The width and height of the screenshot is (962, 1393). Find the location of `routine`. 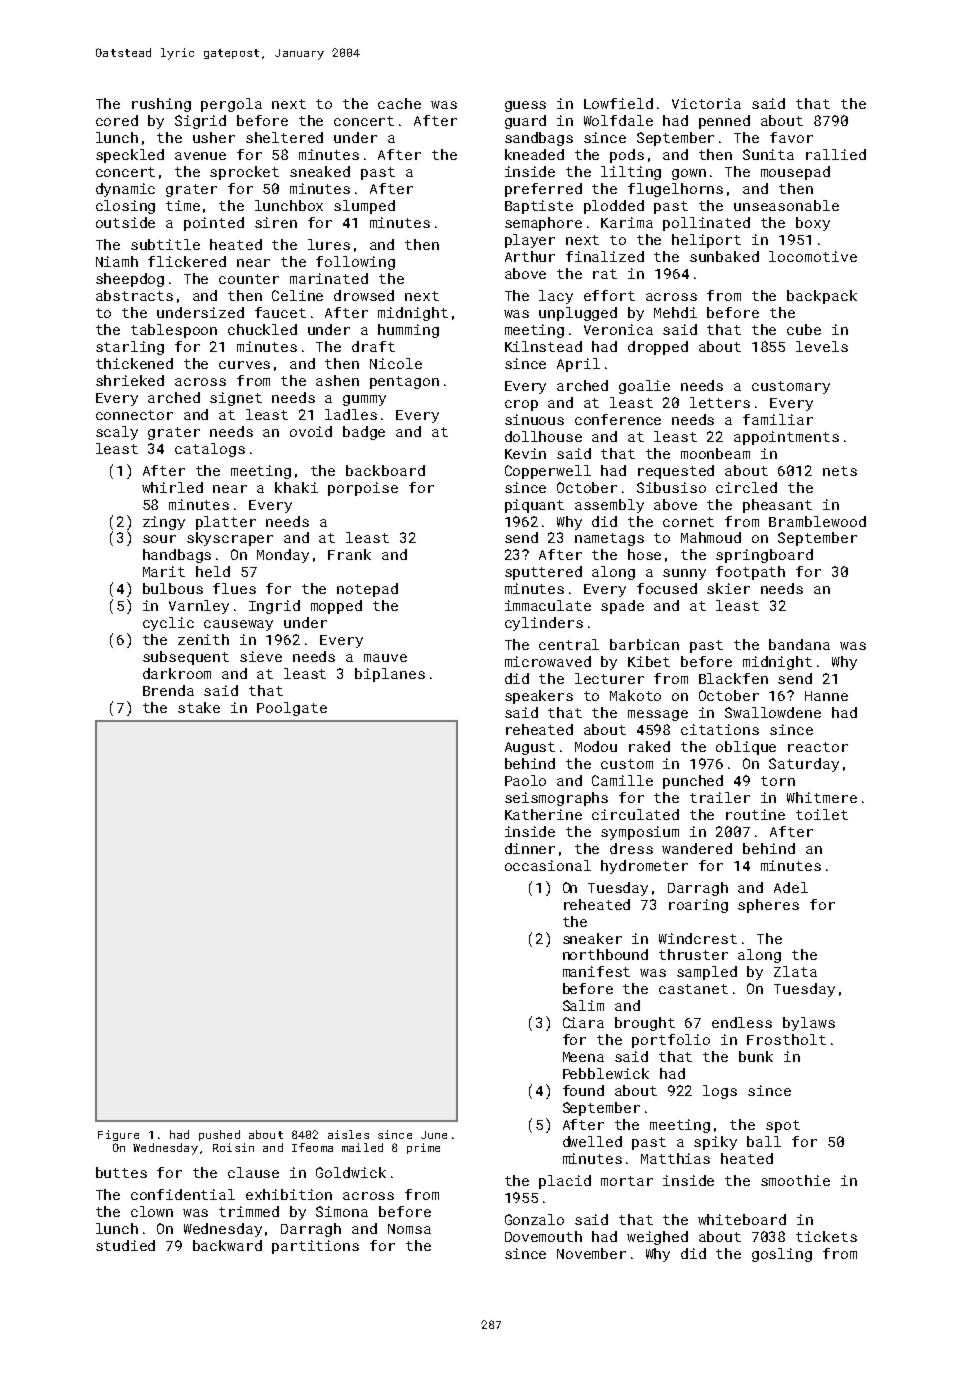

routine is located at coordinates (755, 814).
